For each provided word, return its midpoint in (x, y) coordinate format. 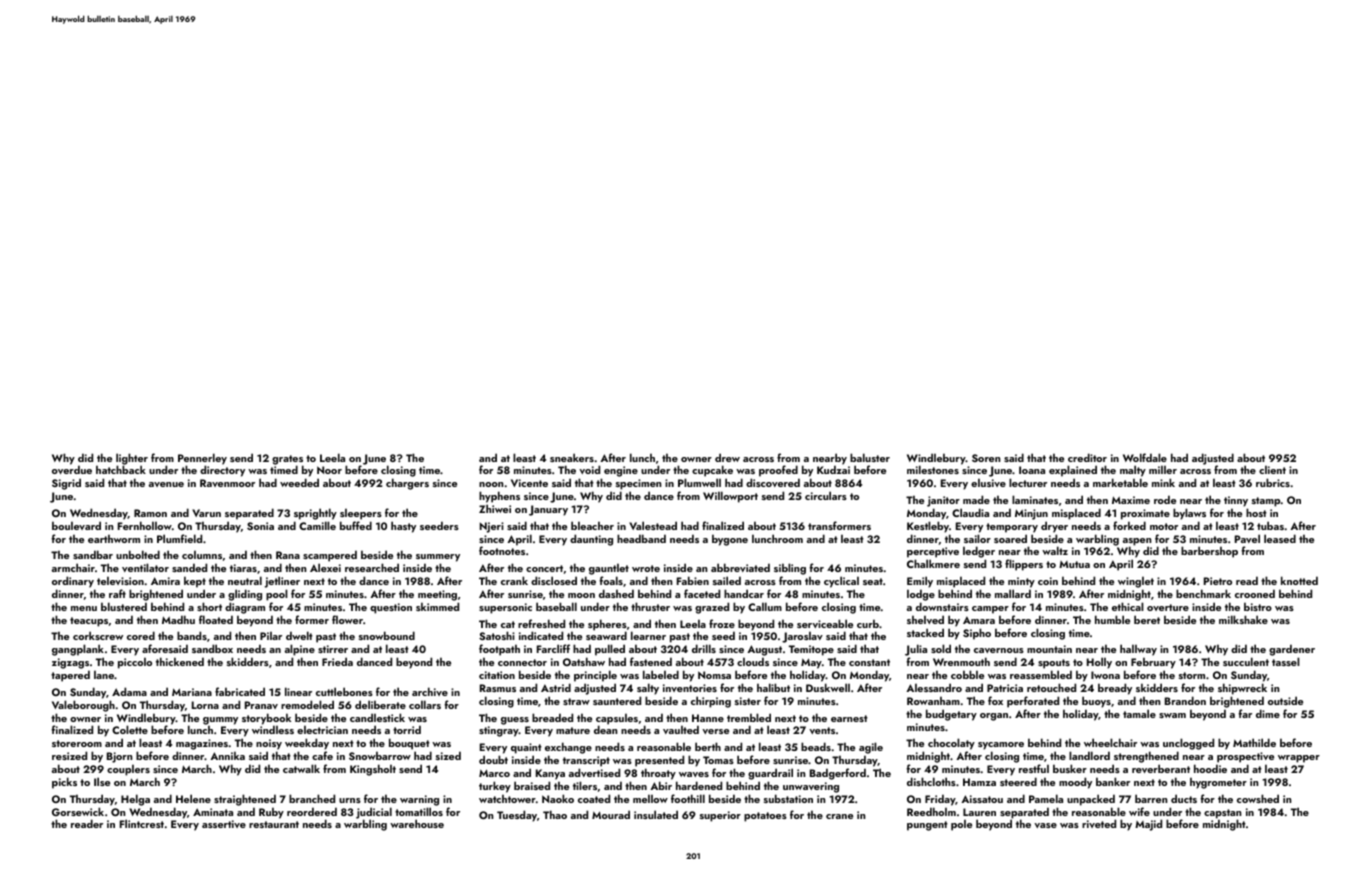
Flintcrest (142, 823)
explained (1073, 471)
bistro (1258, 606)
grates (287, 460)
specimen (638, 484)
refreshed (541, 623)
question (391, 608)
